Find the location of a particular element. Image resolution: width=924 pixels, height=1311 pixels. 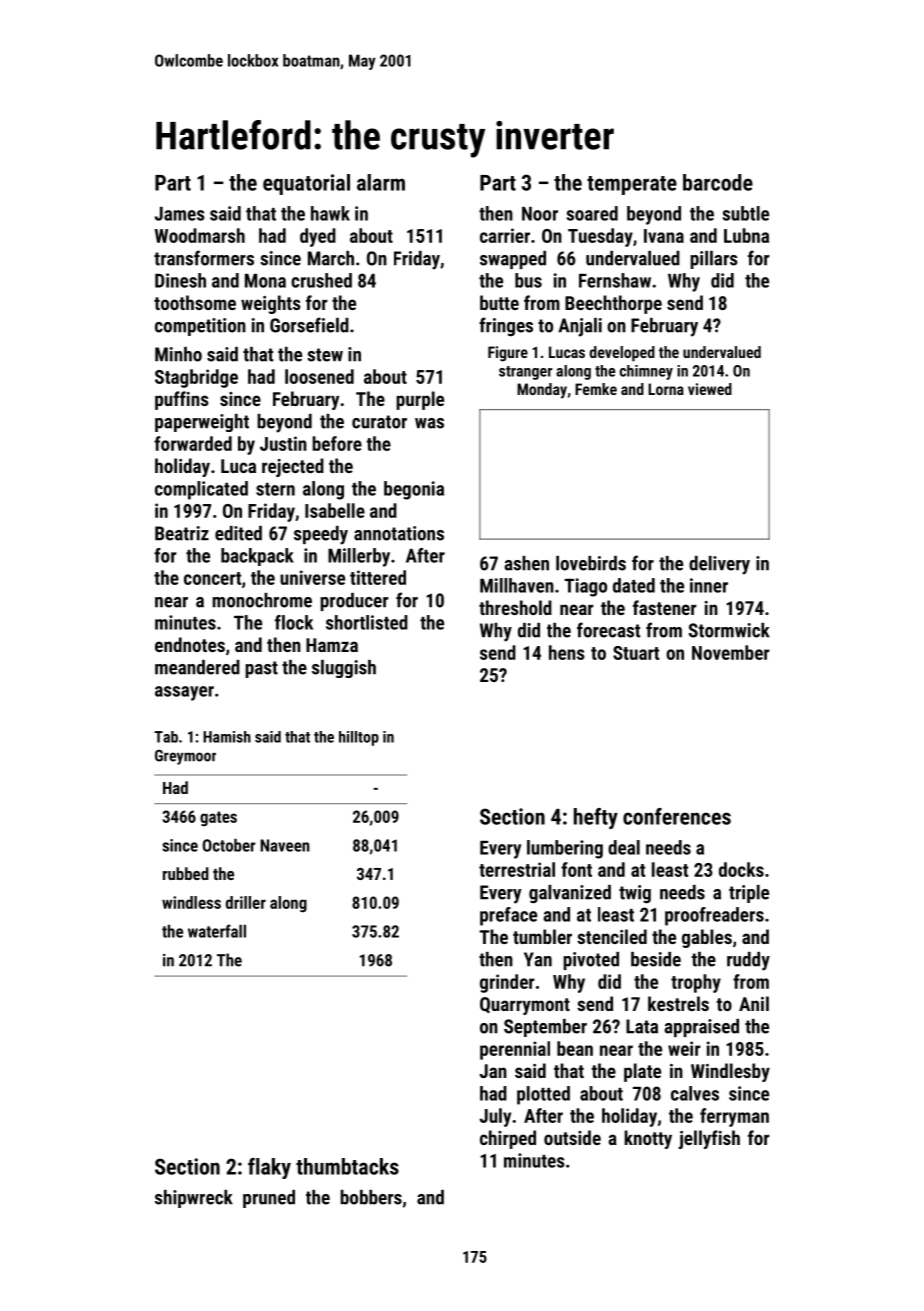

barcode is located at coordinates (718, 182).
